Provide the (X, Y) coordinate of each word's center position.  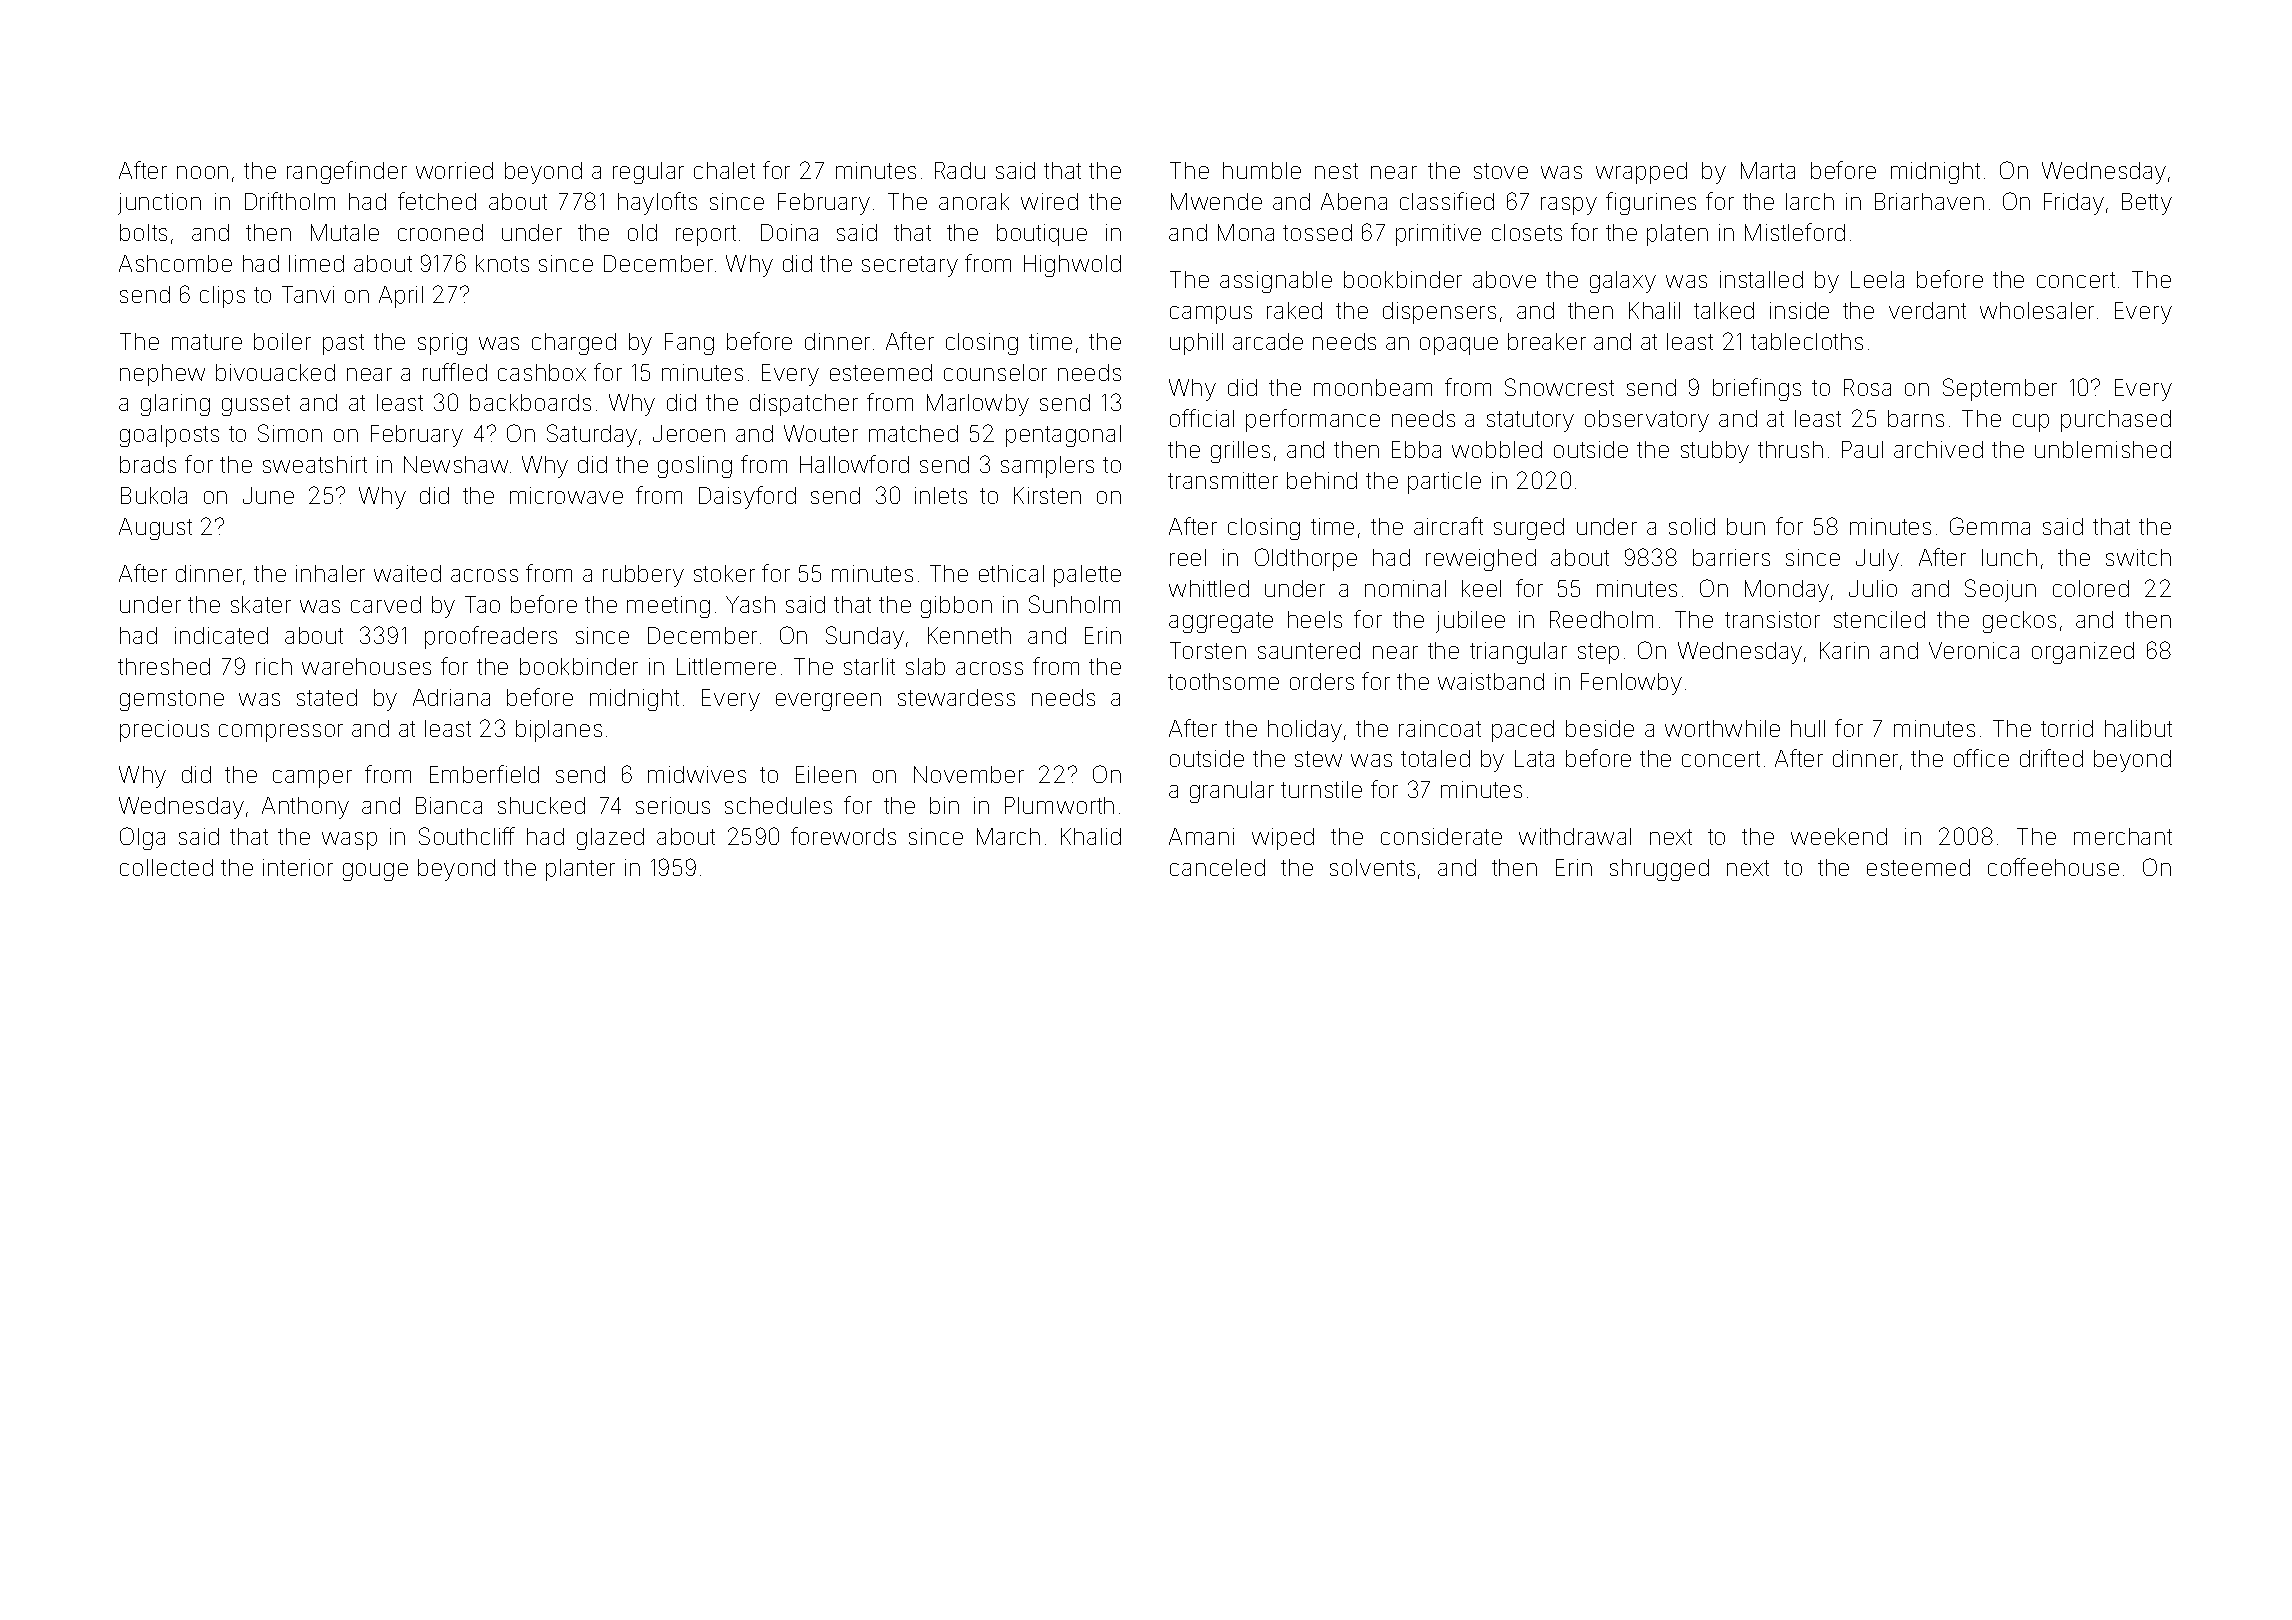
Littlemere (726, 666)
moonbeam (1373, 387)
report (706, 235)
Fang (689, 344)
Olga (142, 838)
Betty (2147, 204)
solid (1692, 526)
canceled (1217, 867)
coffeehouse (2053, 867)
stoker (724, 573)
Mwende (1216, 201)
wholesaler (2037, 310)
